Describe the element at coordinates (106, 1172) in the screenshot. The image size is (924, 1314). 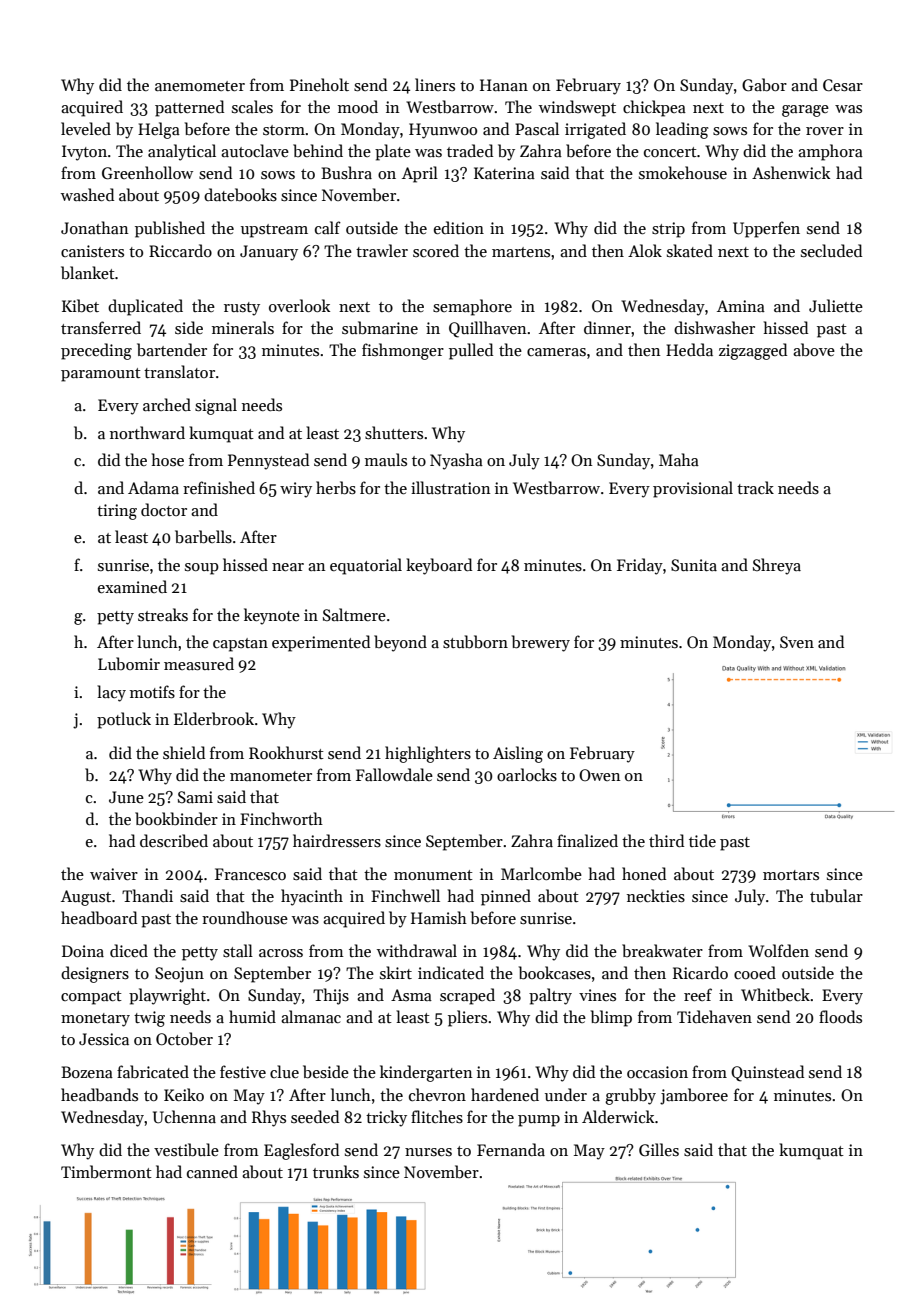
I see `Timbermont` at that location.
